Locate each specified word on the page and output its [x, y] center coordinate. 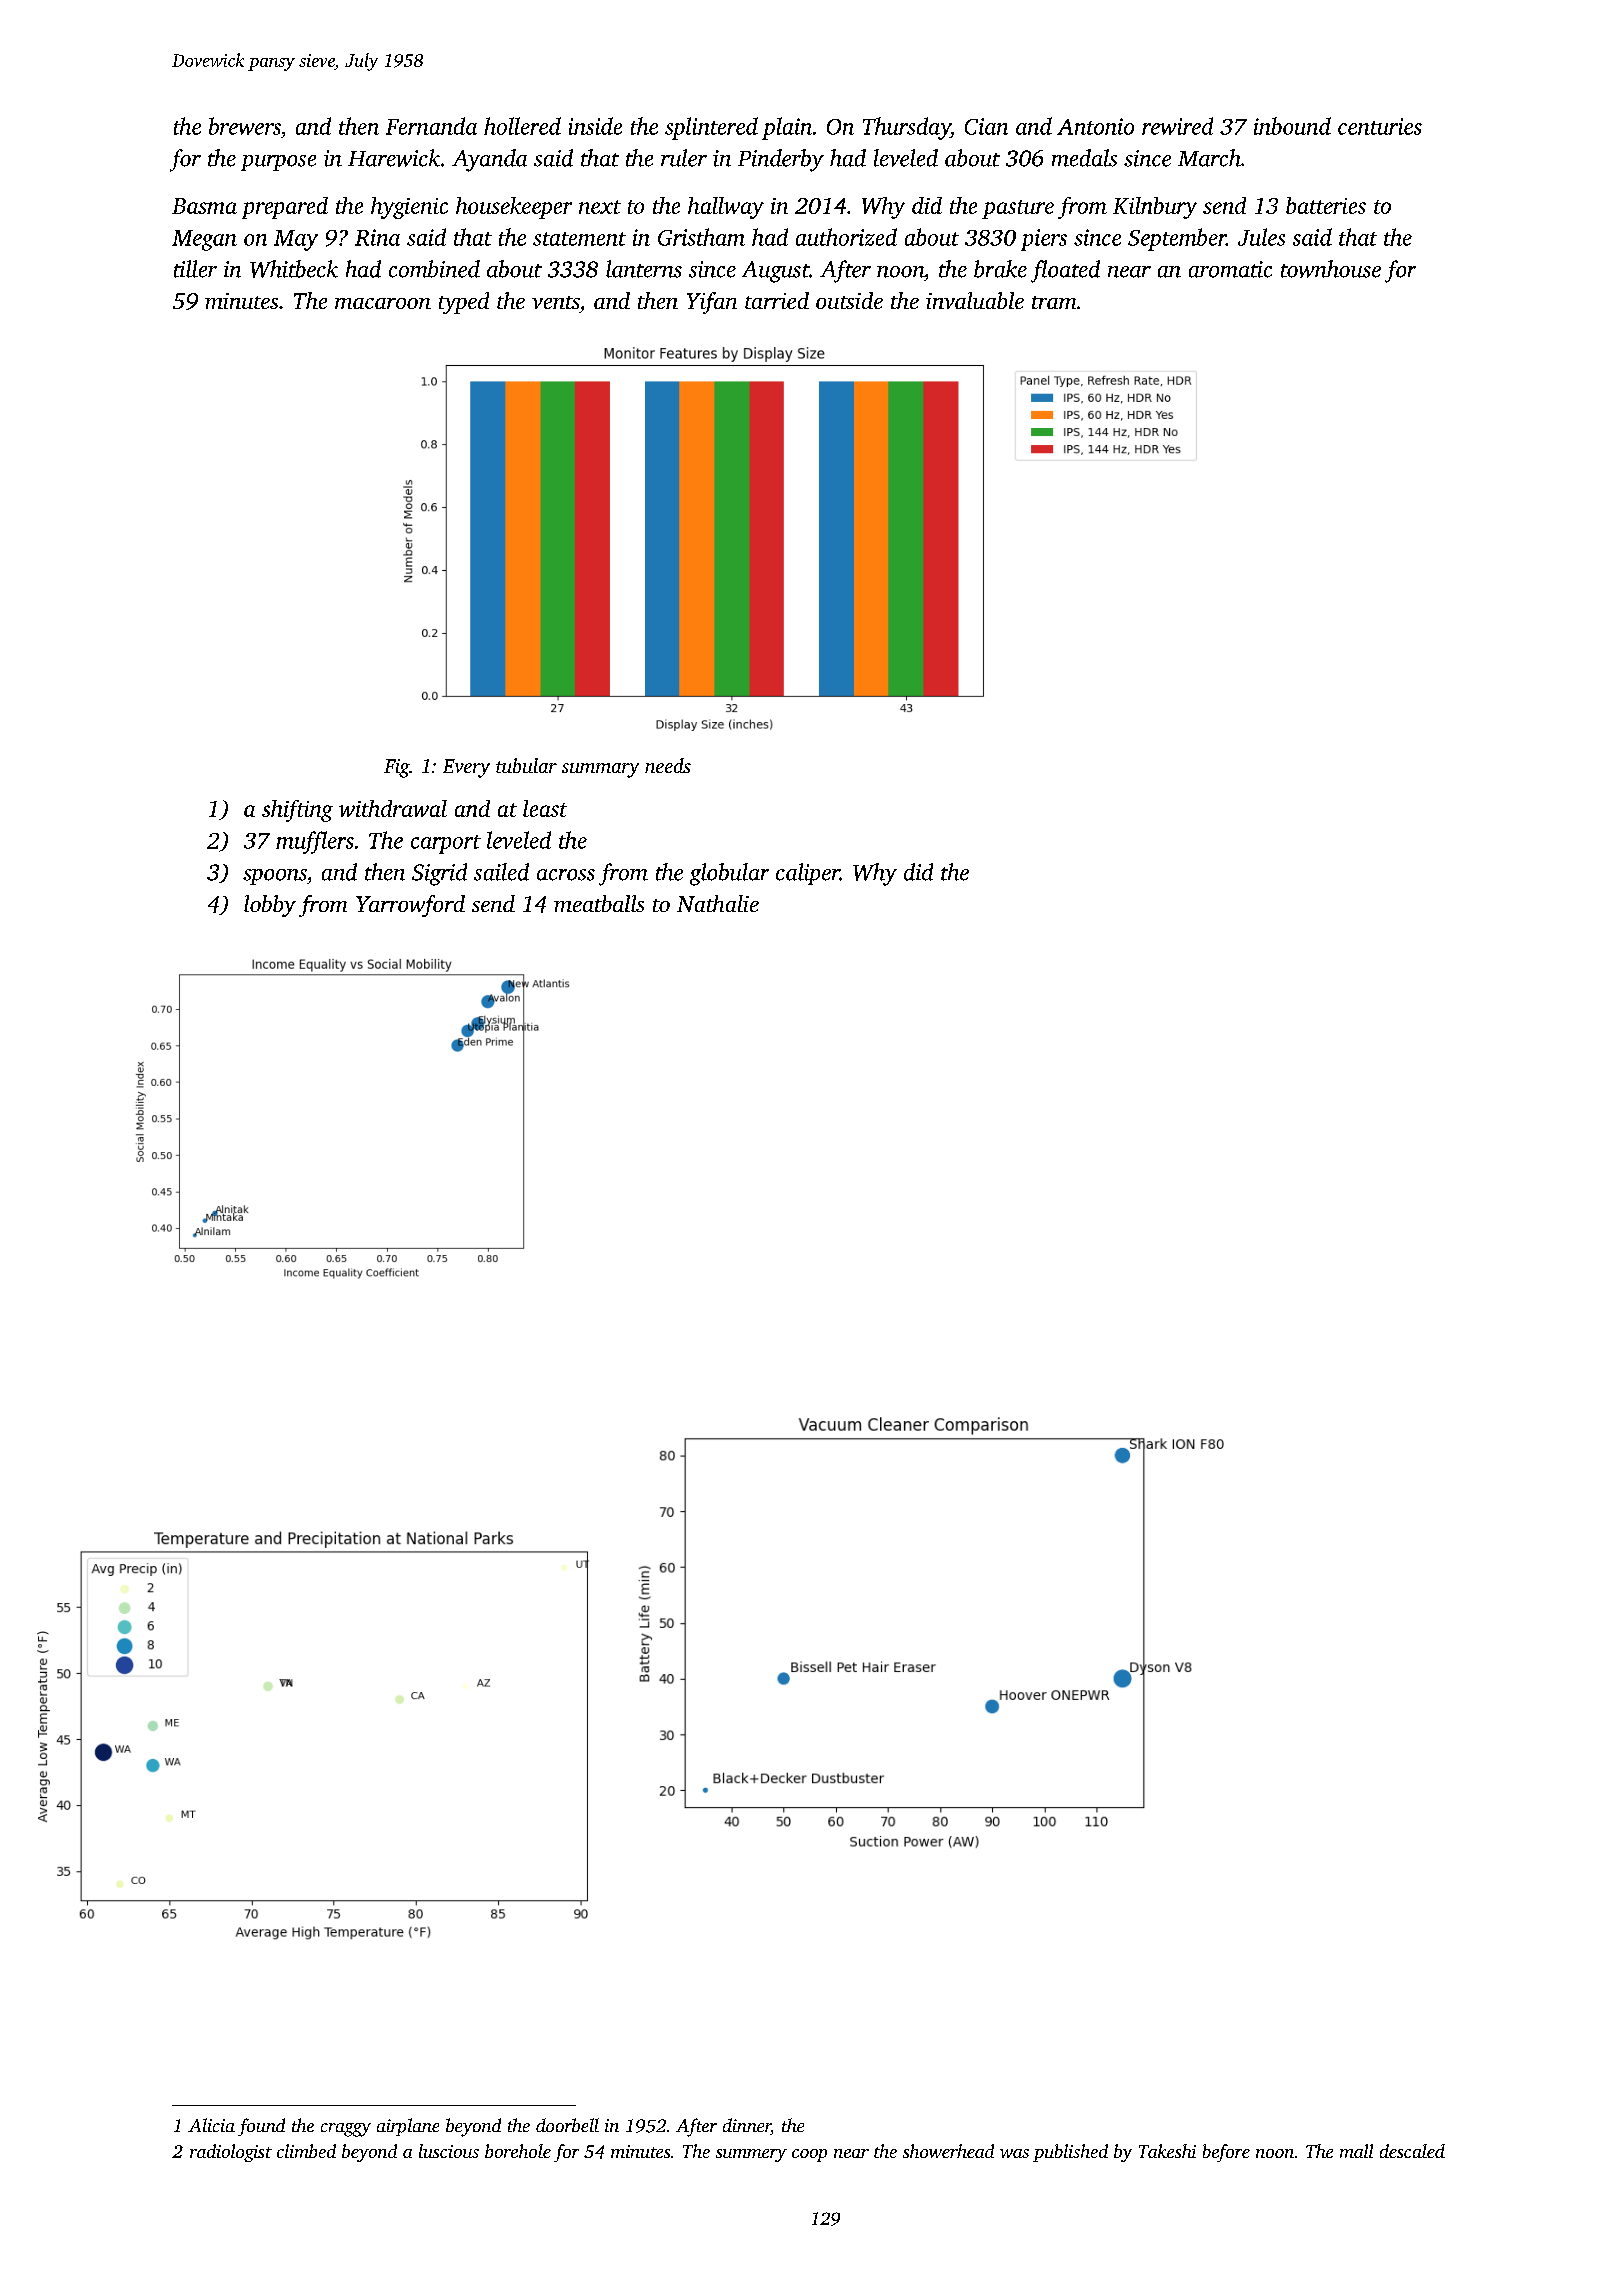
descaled [1412, 2151]
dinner [747, 2126]
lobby [270, 906]
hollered [522, 126]
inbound [1292, 126]
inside [595, 126]
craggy [346, 2130]
